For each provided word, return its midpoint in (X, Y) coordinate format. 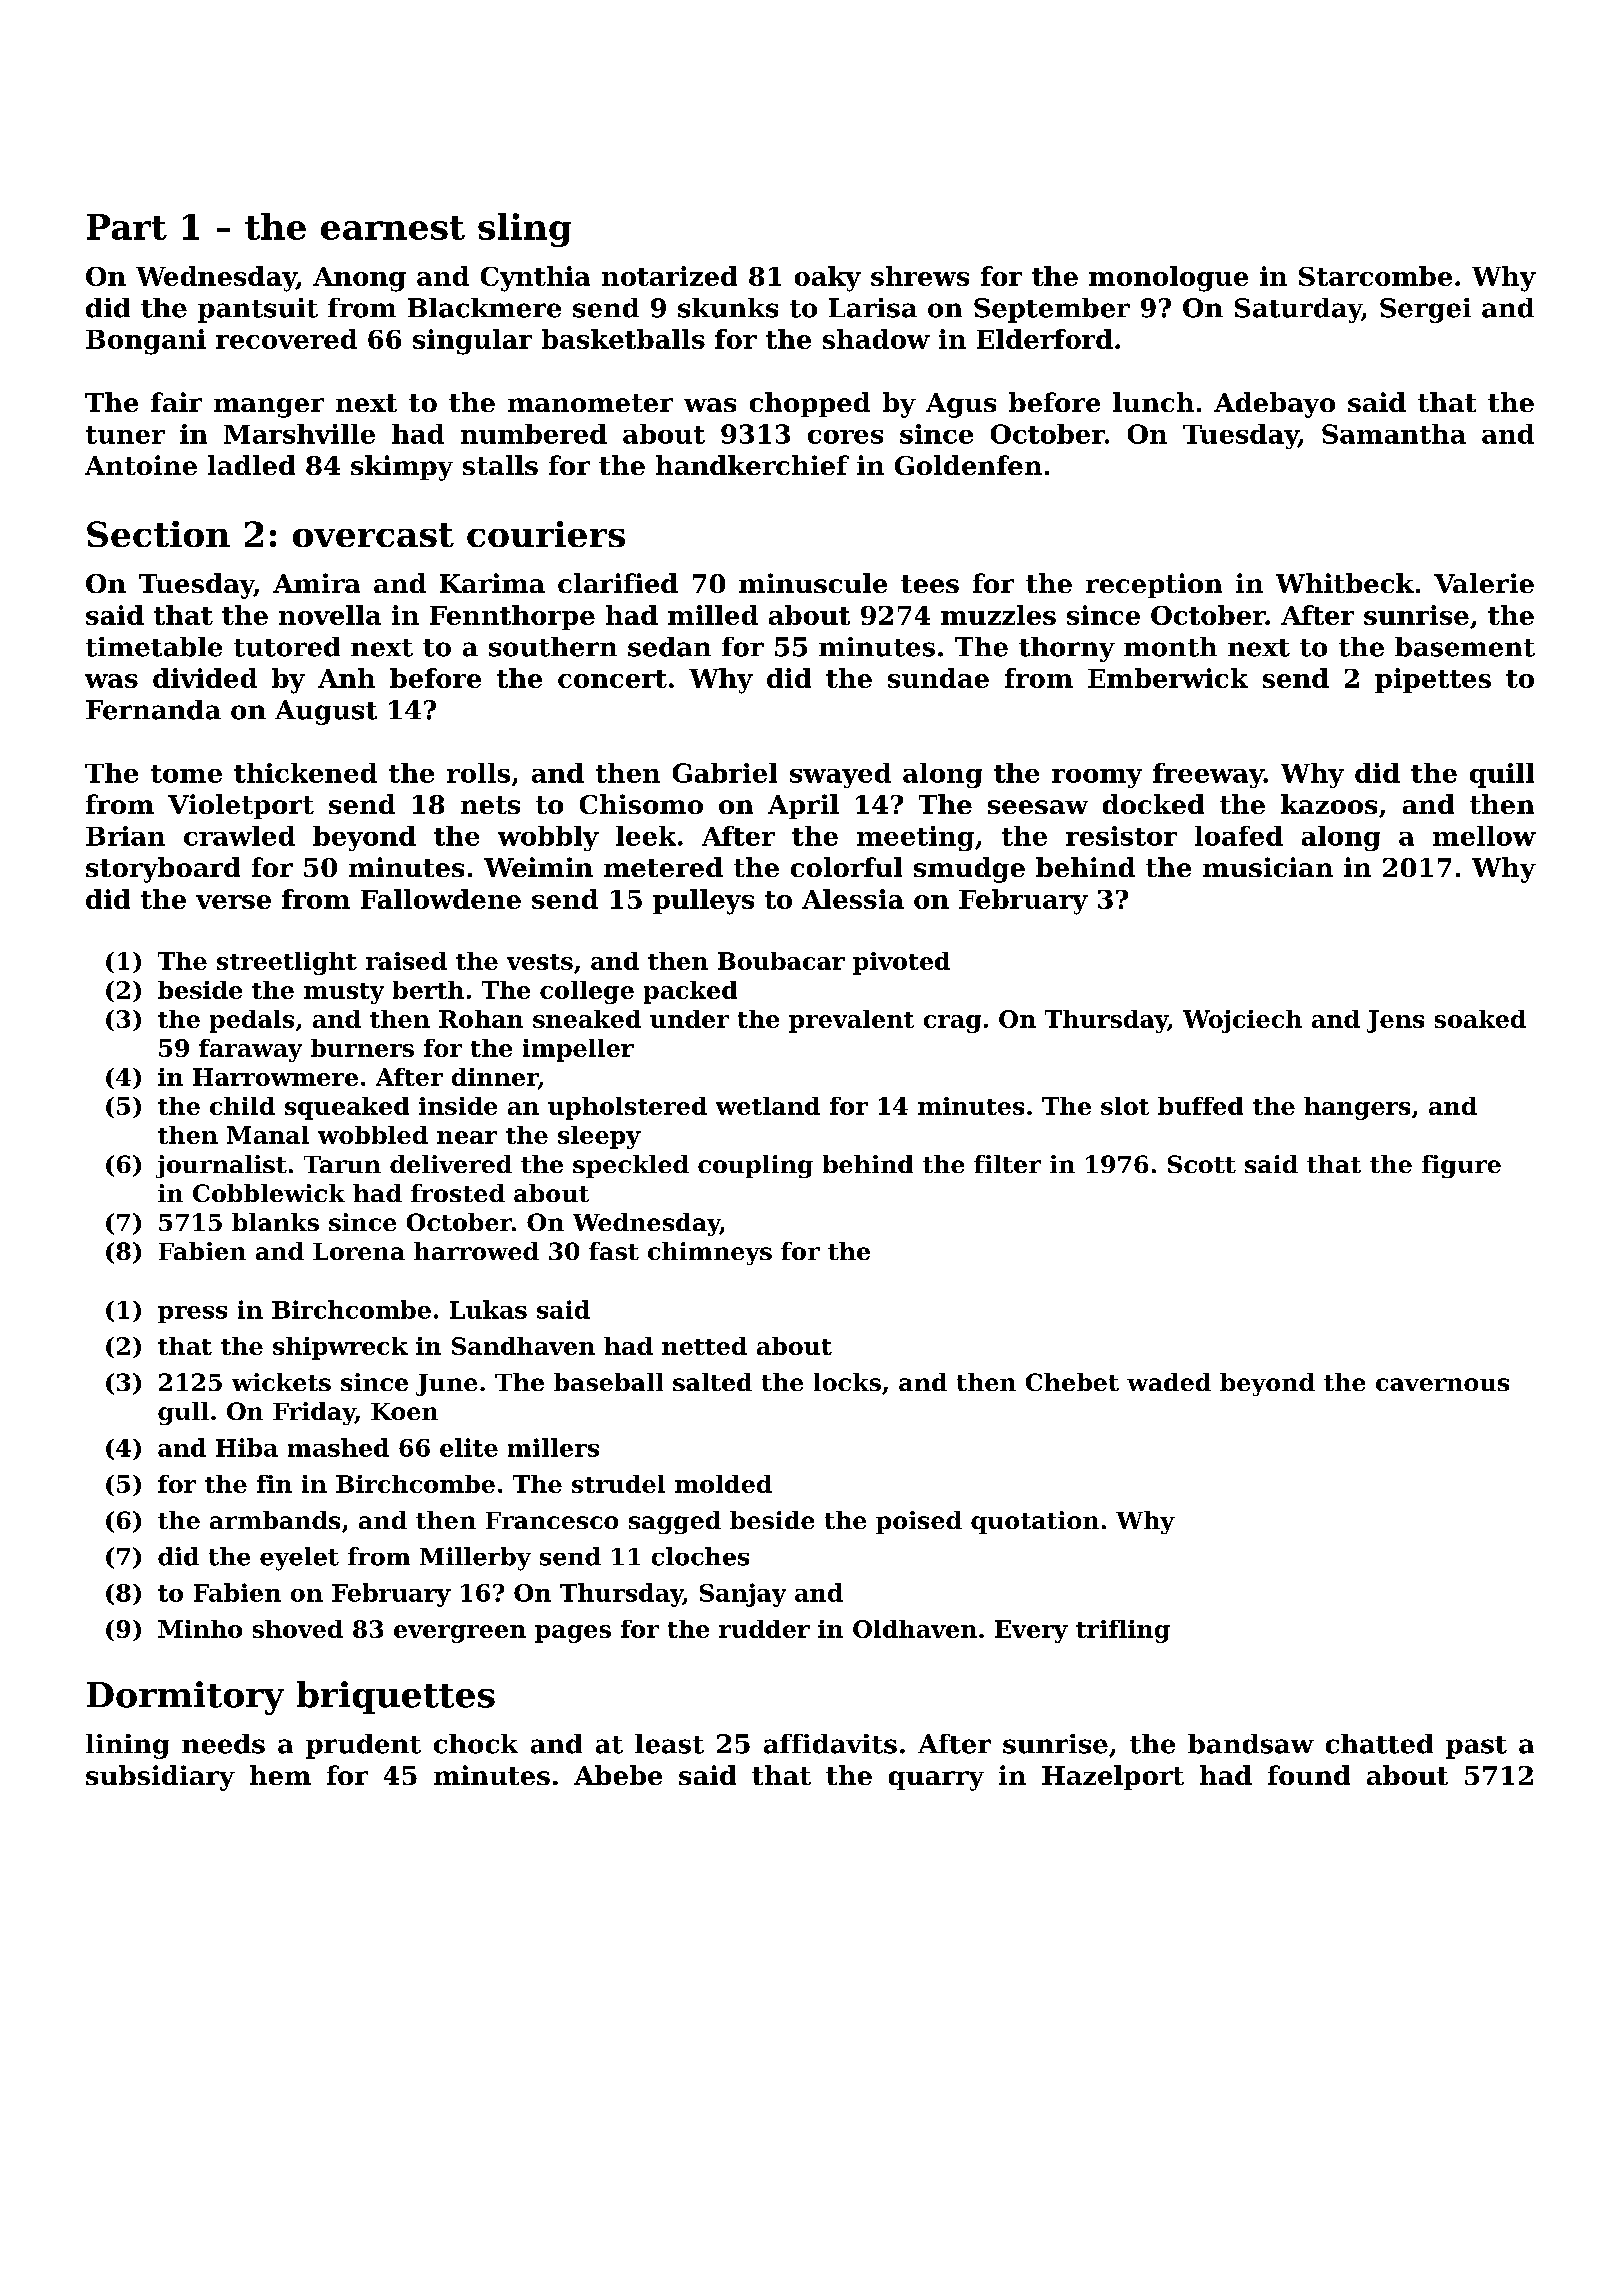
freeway (1208, 775)
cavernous (1442, 1384)
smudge (969, 870)
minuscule (813, 583)
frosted (458, 1193)
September (1052, 310)
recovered (286, 339)
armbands (275, 1520)
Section (158, 534)
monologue (1168, 279)
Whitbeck (1345, 583)
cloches (700, 1556)
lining (127, 1746)
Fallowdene (441, 899)
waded (1169, 1382)
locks (847, 1382)
